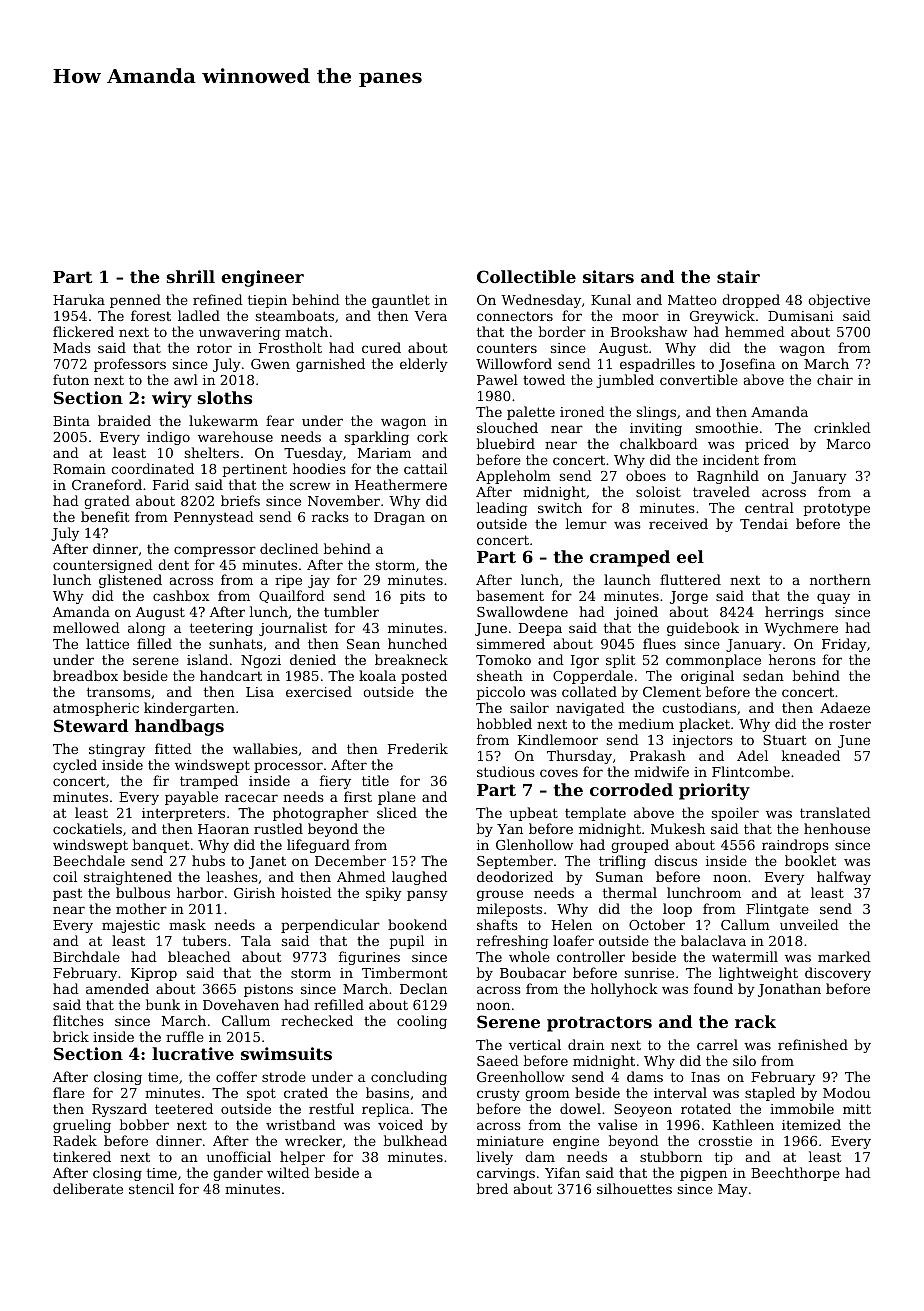  I want to click on Gwen, so click(270, 364).
